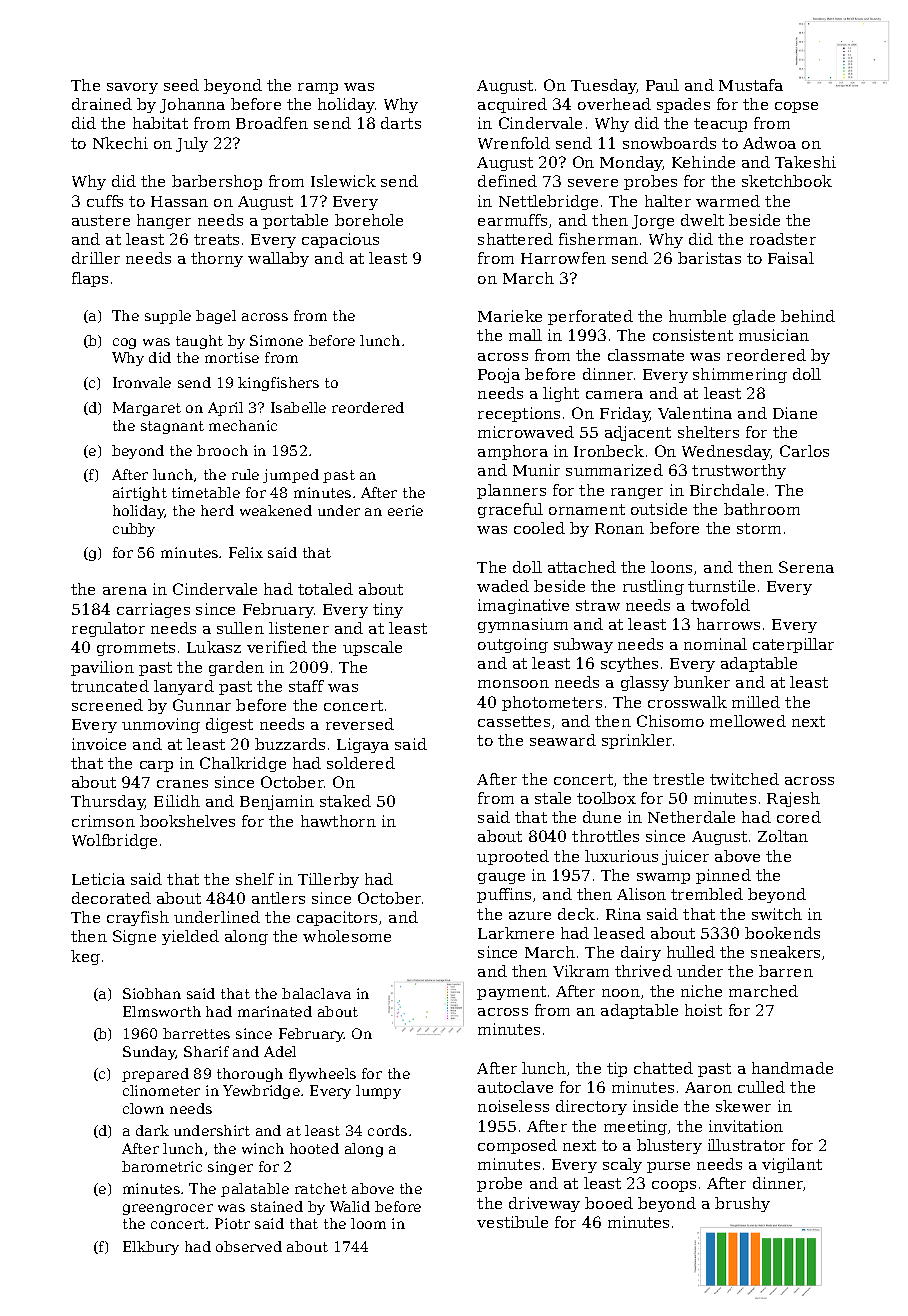 This image has width=908, height=1316. What do you see at coordinates (249, 1246) in the image?
I see `observed` at bounding box center [249, 1246].
